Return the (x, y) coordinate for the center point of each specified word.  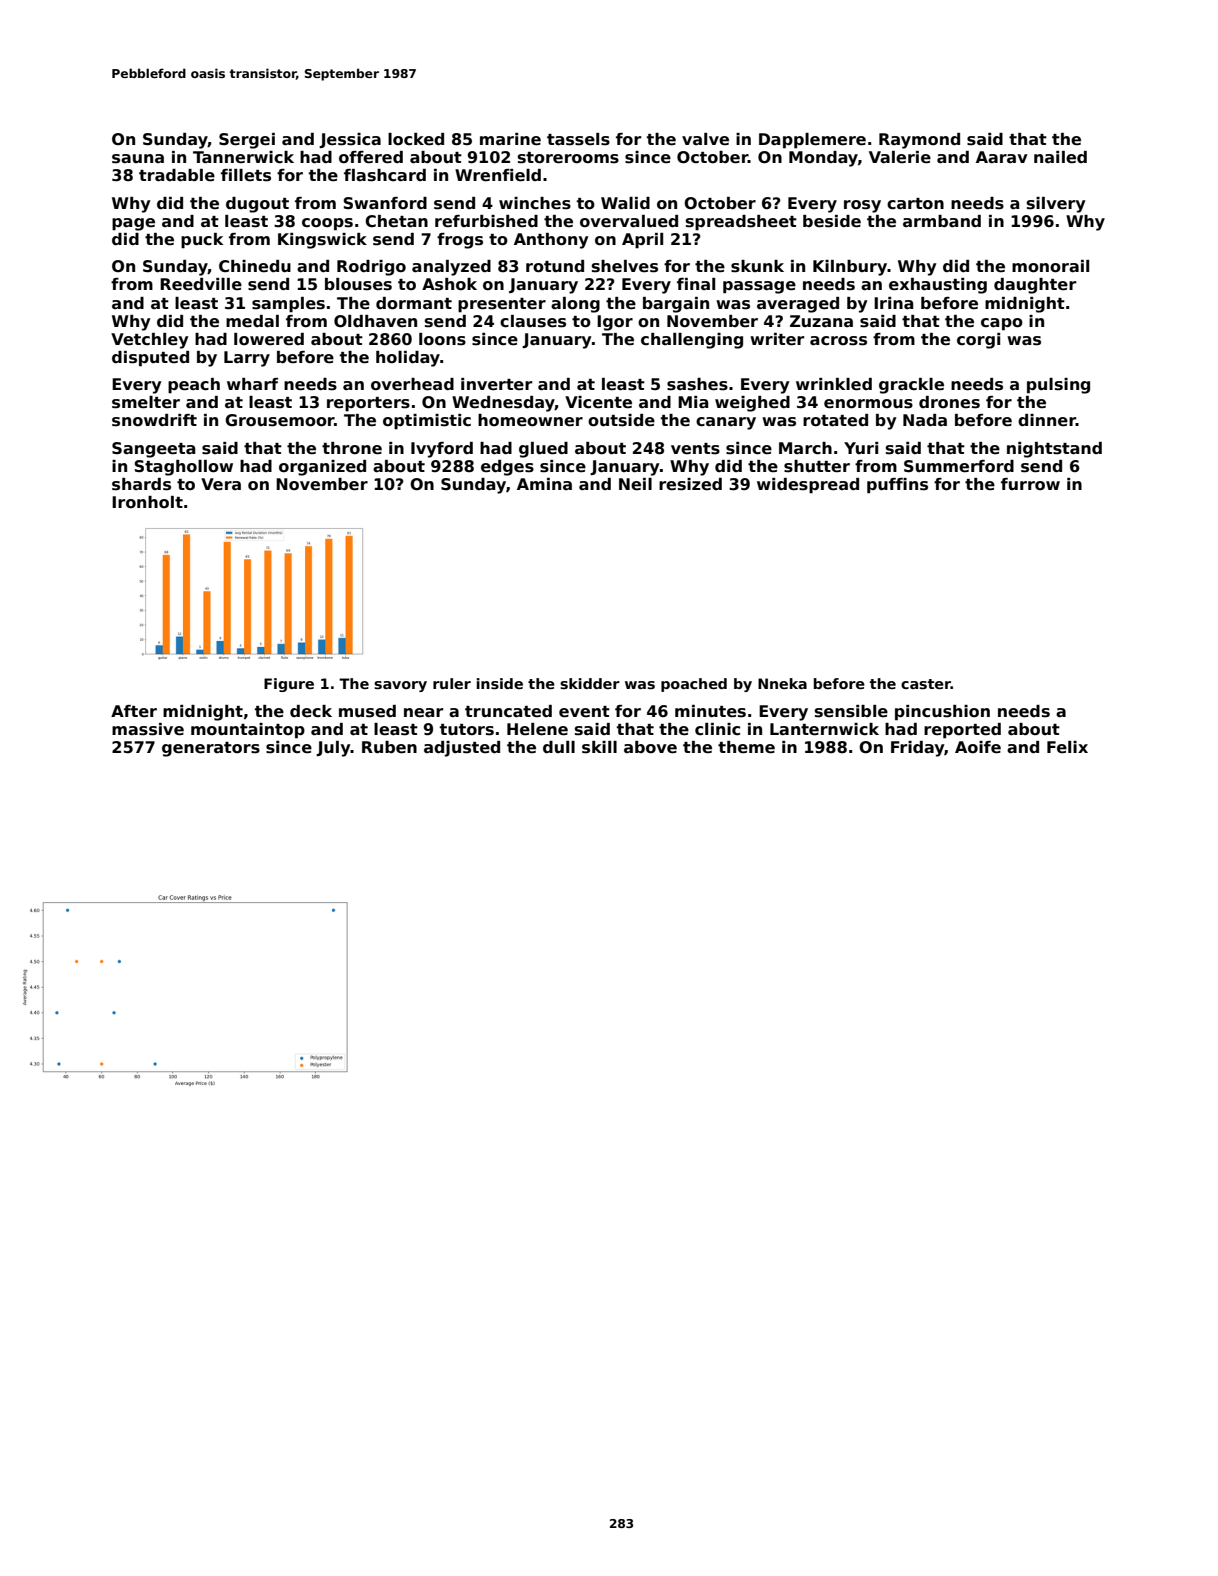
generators (211, 749)
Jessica (350, 140)
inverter (496, 384)
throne (352, 448)
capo (1002, 324)
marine (510, 139)
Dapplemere (812, 141)
